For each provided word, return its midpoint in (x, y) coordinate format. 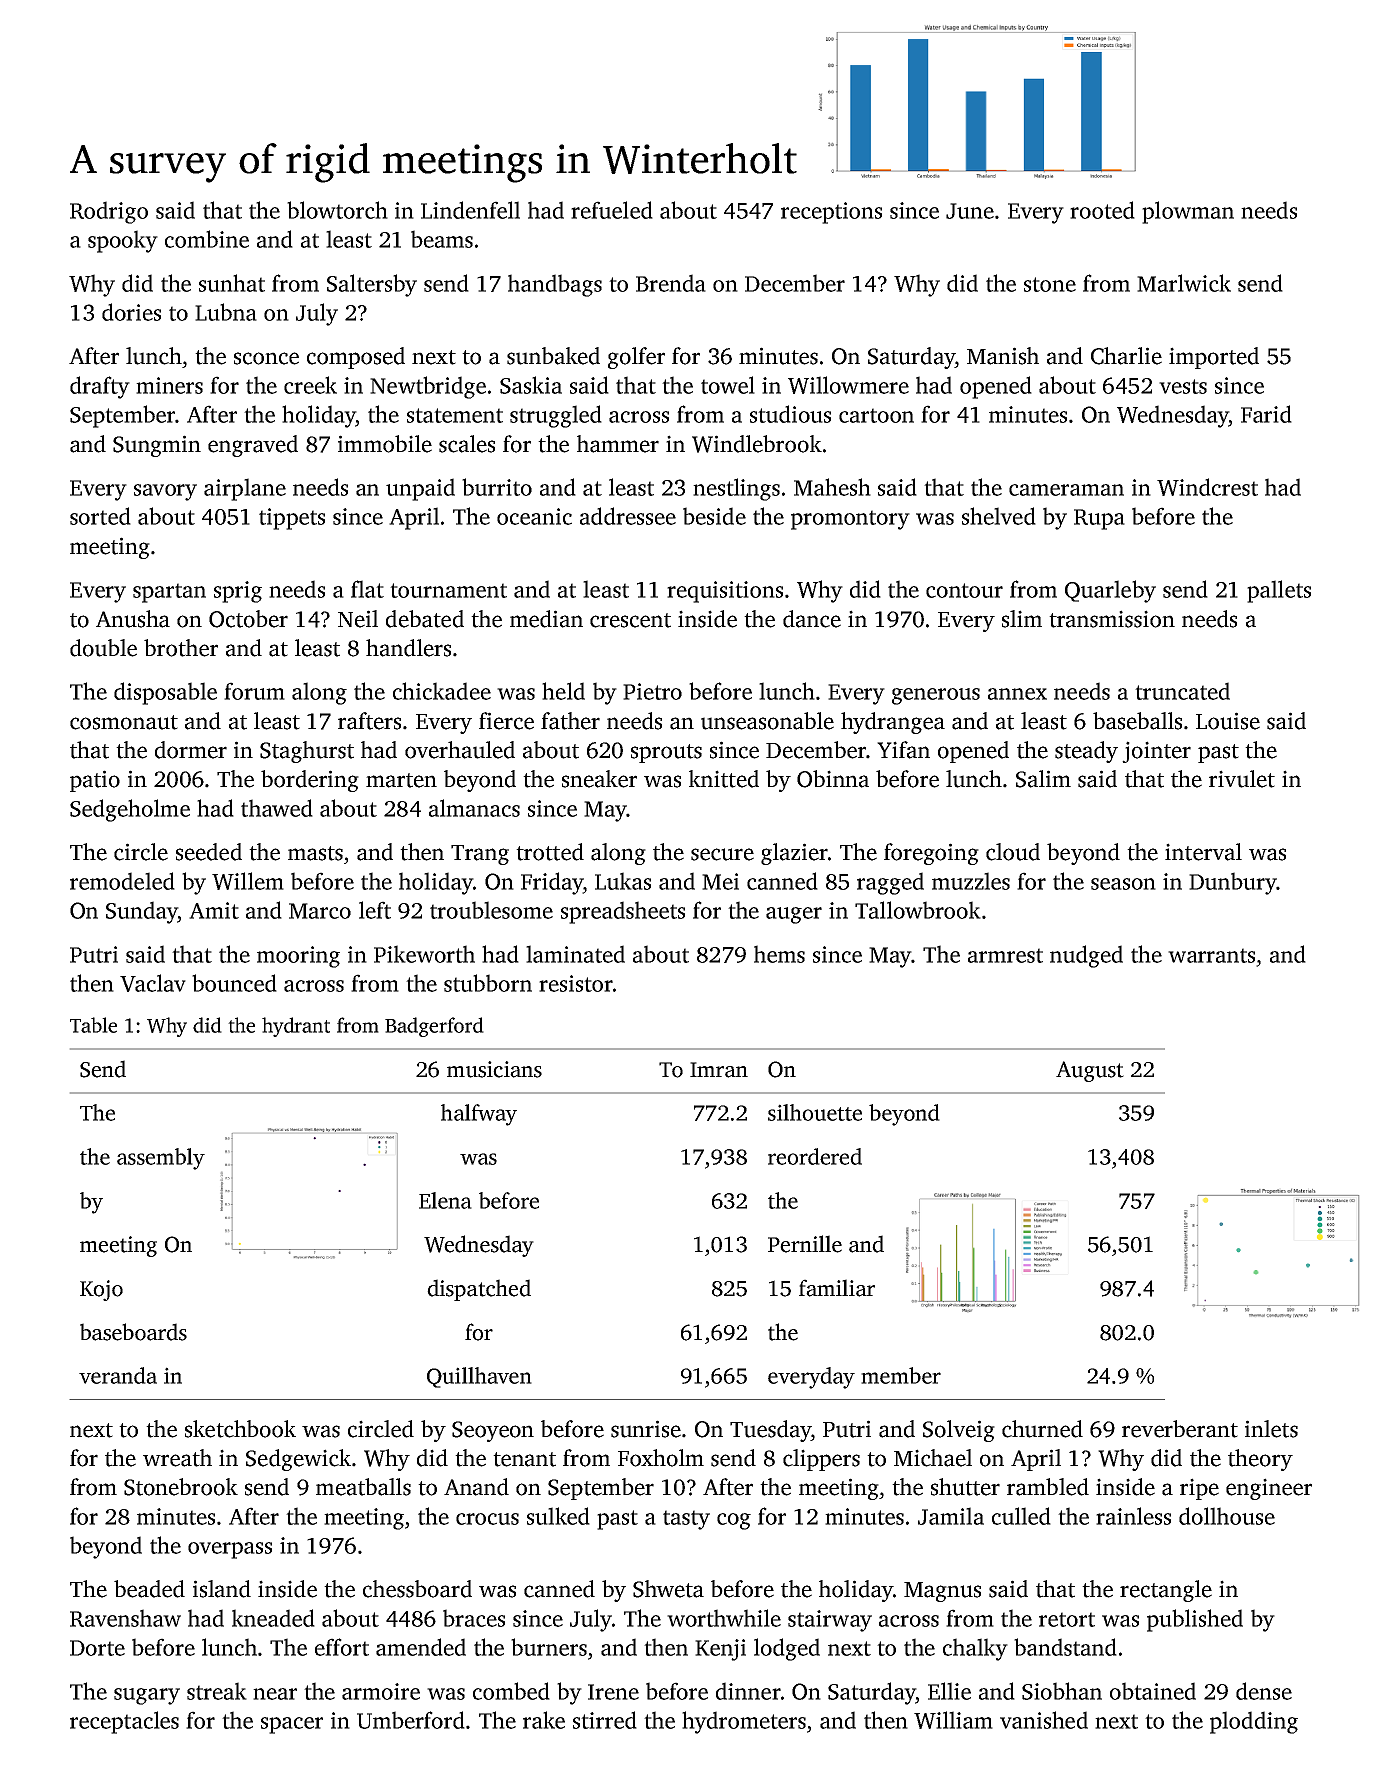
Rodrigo (109, 212)
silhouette (815, 1112)
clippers (821, 1460)
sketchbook (240, 1429)
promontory (850, 520)
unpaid (420, 489)
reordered (815, 1156)
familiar (837, 1288)
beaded (149, 1589)
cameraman (1066, 490)
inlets (1271, 1429)
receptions (831, 213)
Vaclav (153, 983)
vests (1183, 386)
